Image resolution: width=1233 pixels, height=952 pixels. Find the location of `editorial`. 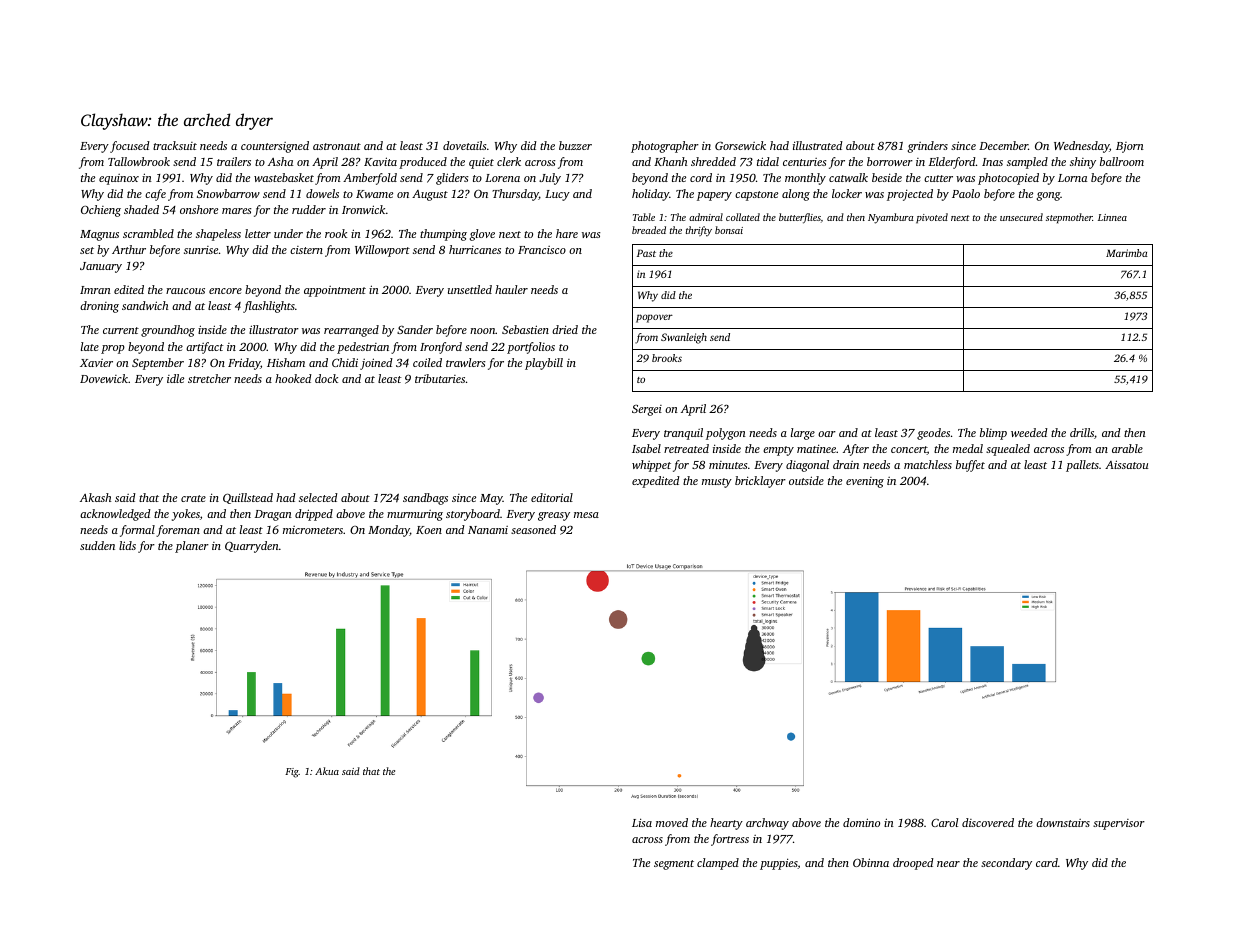

editorial is located at coordinates (552, 497).
